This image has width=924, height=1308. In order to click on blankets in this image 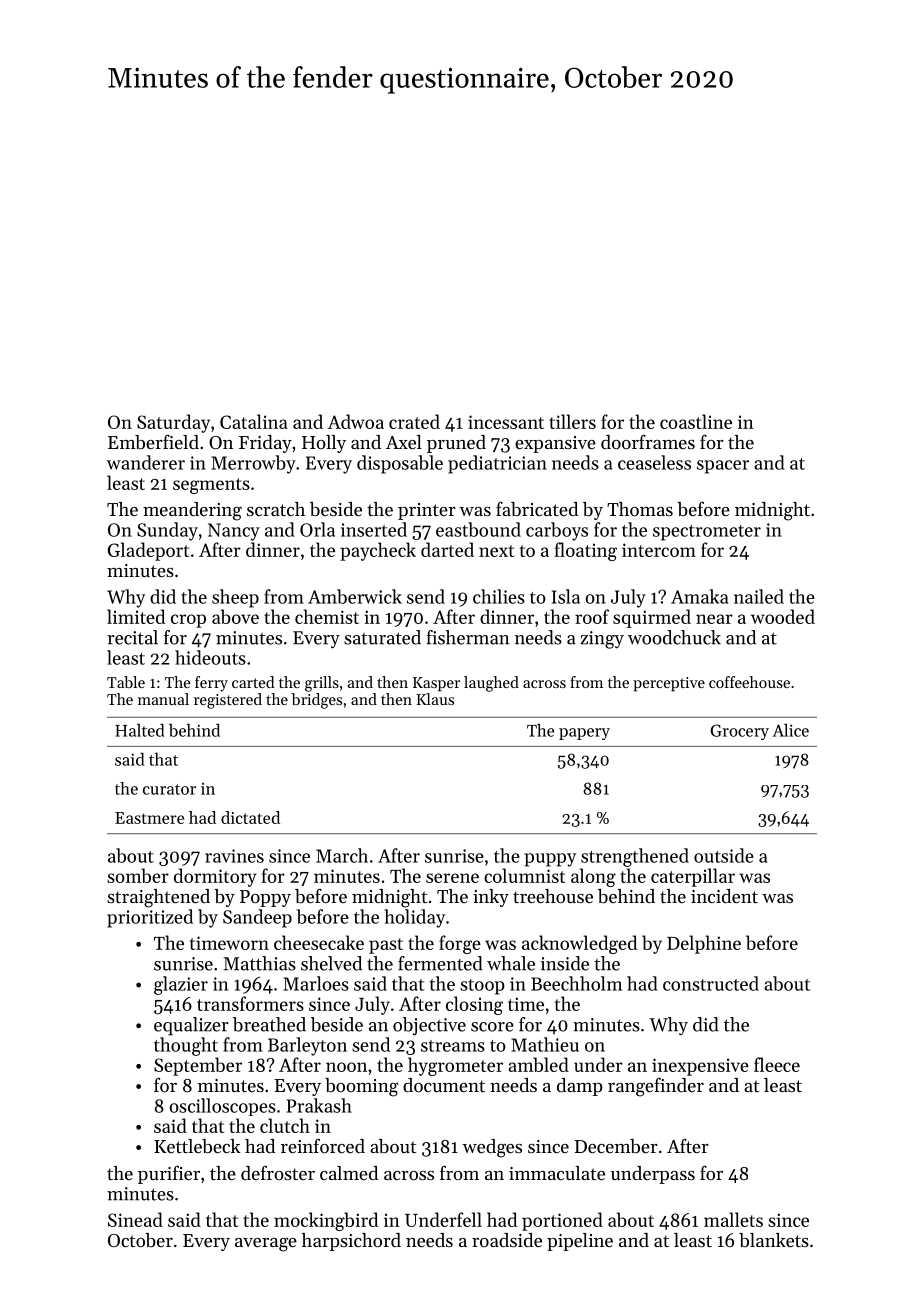, I will do `click(774, 1240)`.
